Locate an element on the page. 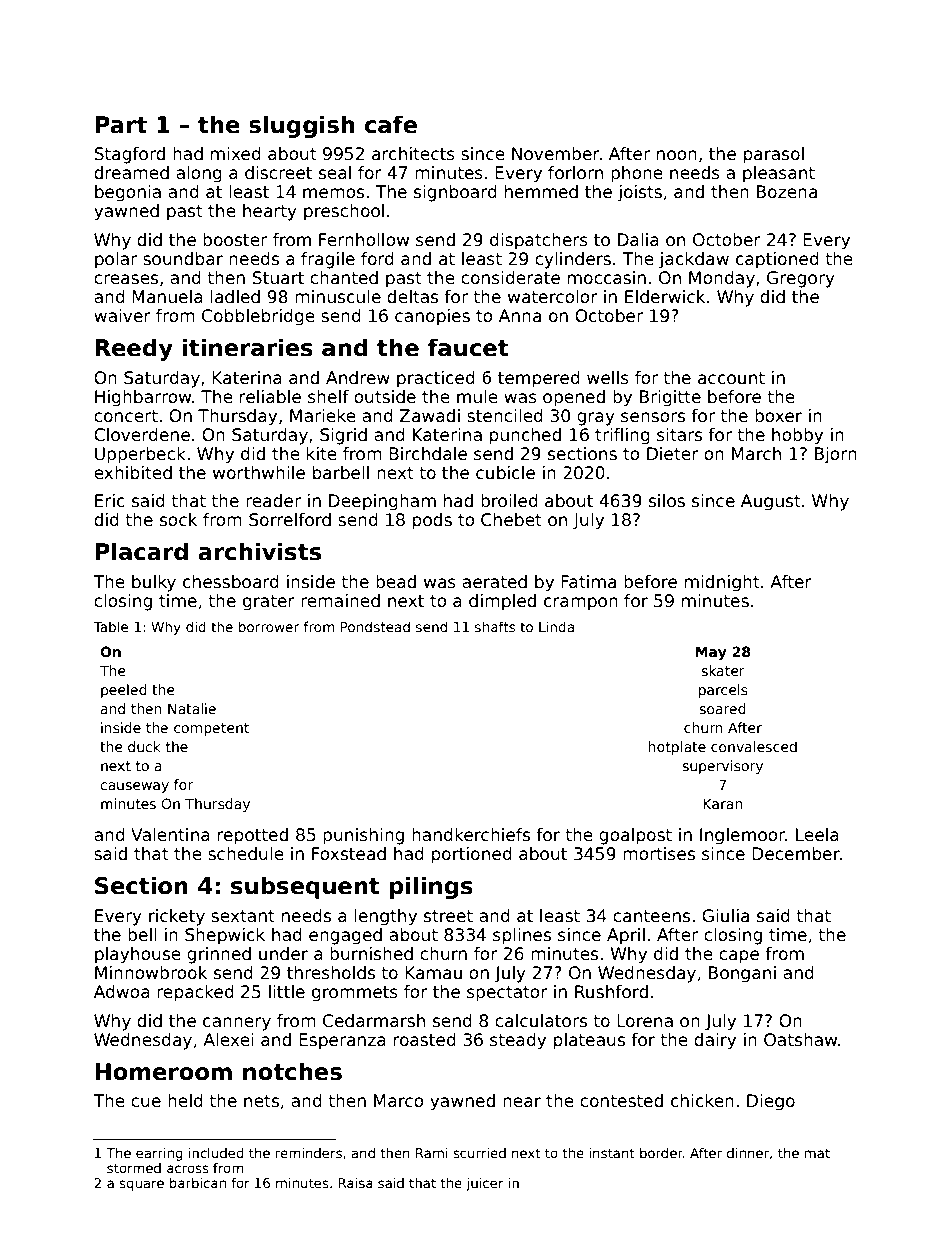 Image resolution: width=952 pixels, height=1233 pixels. Raisa is located at coordinates (355, 1183).
